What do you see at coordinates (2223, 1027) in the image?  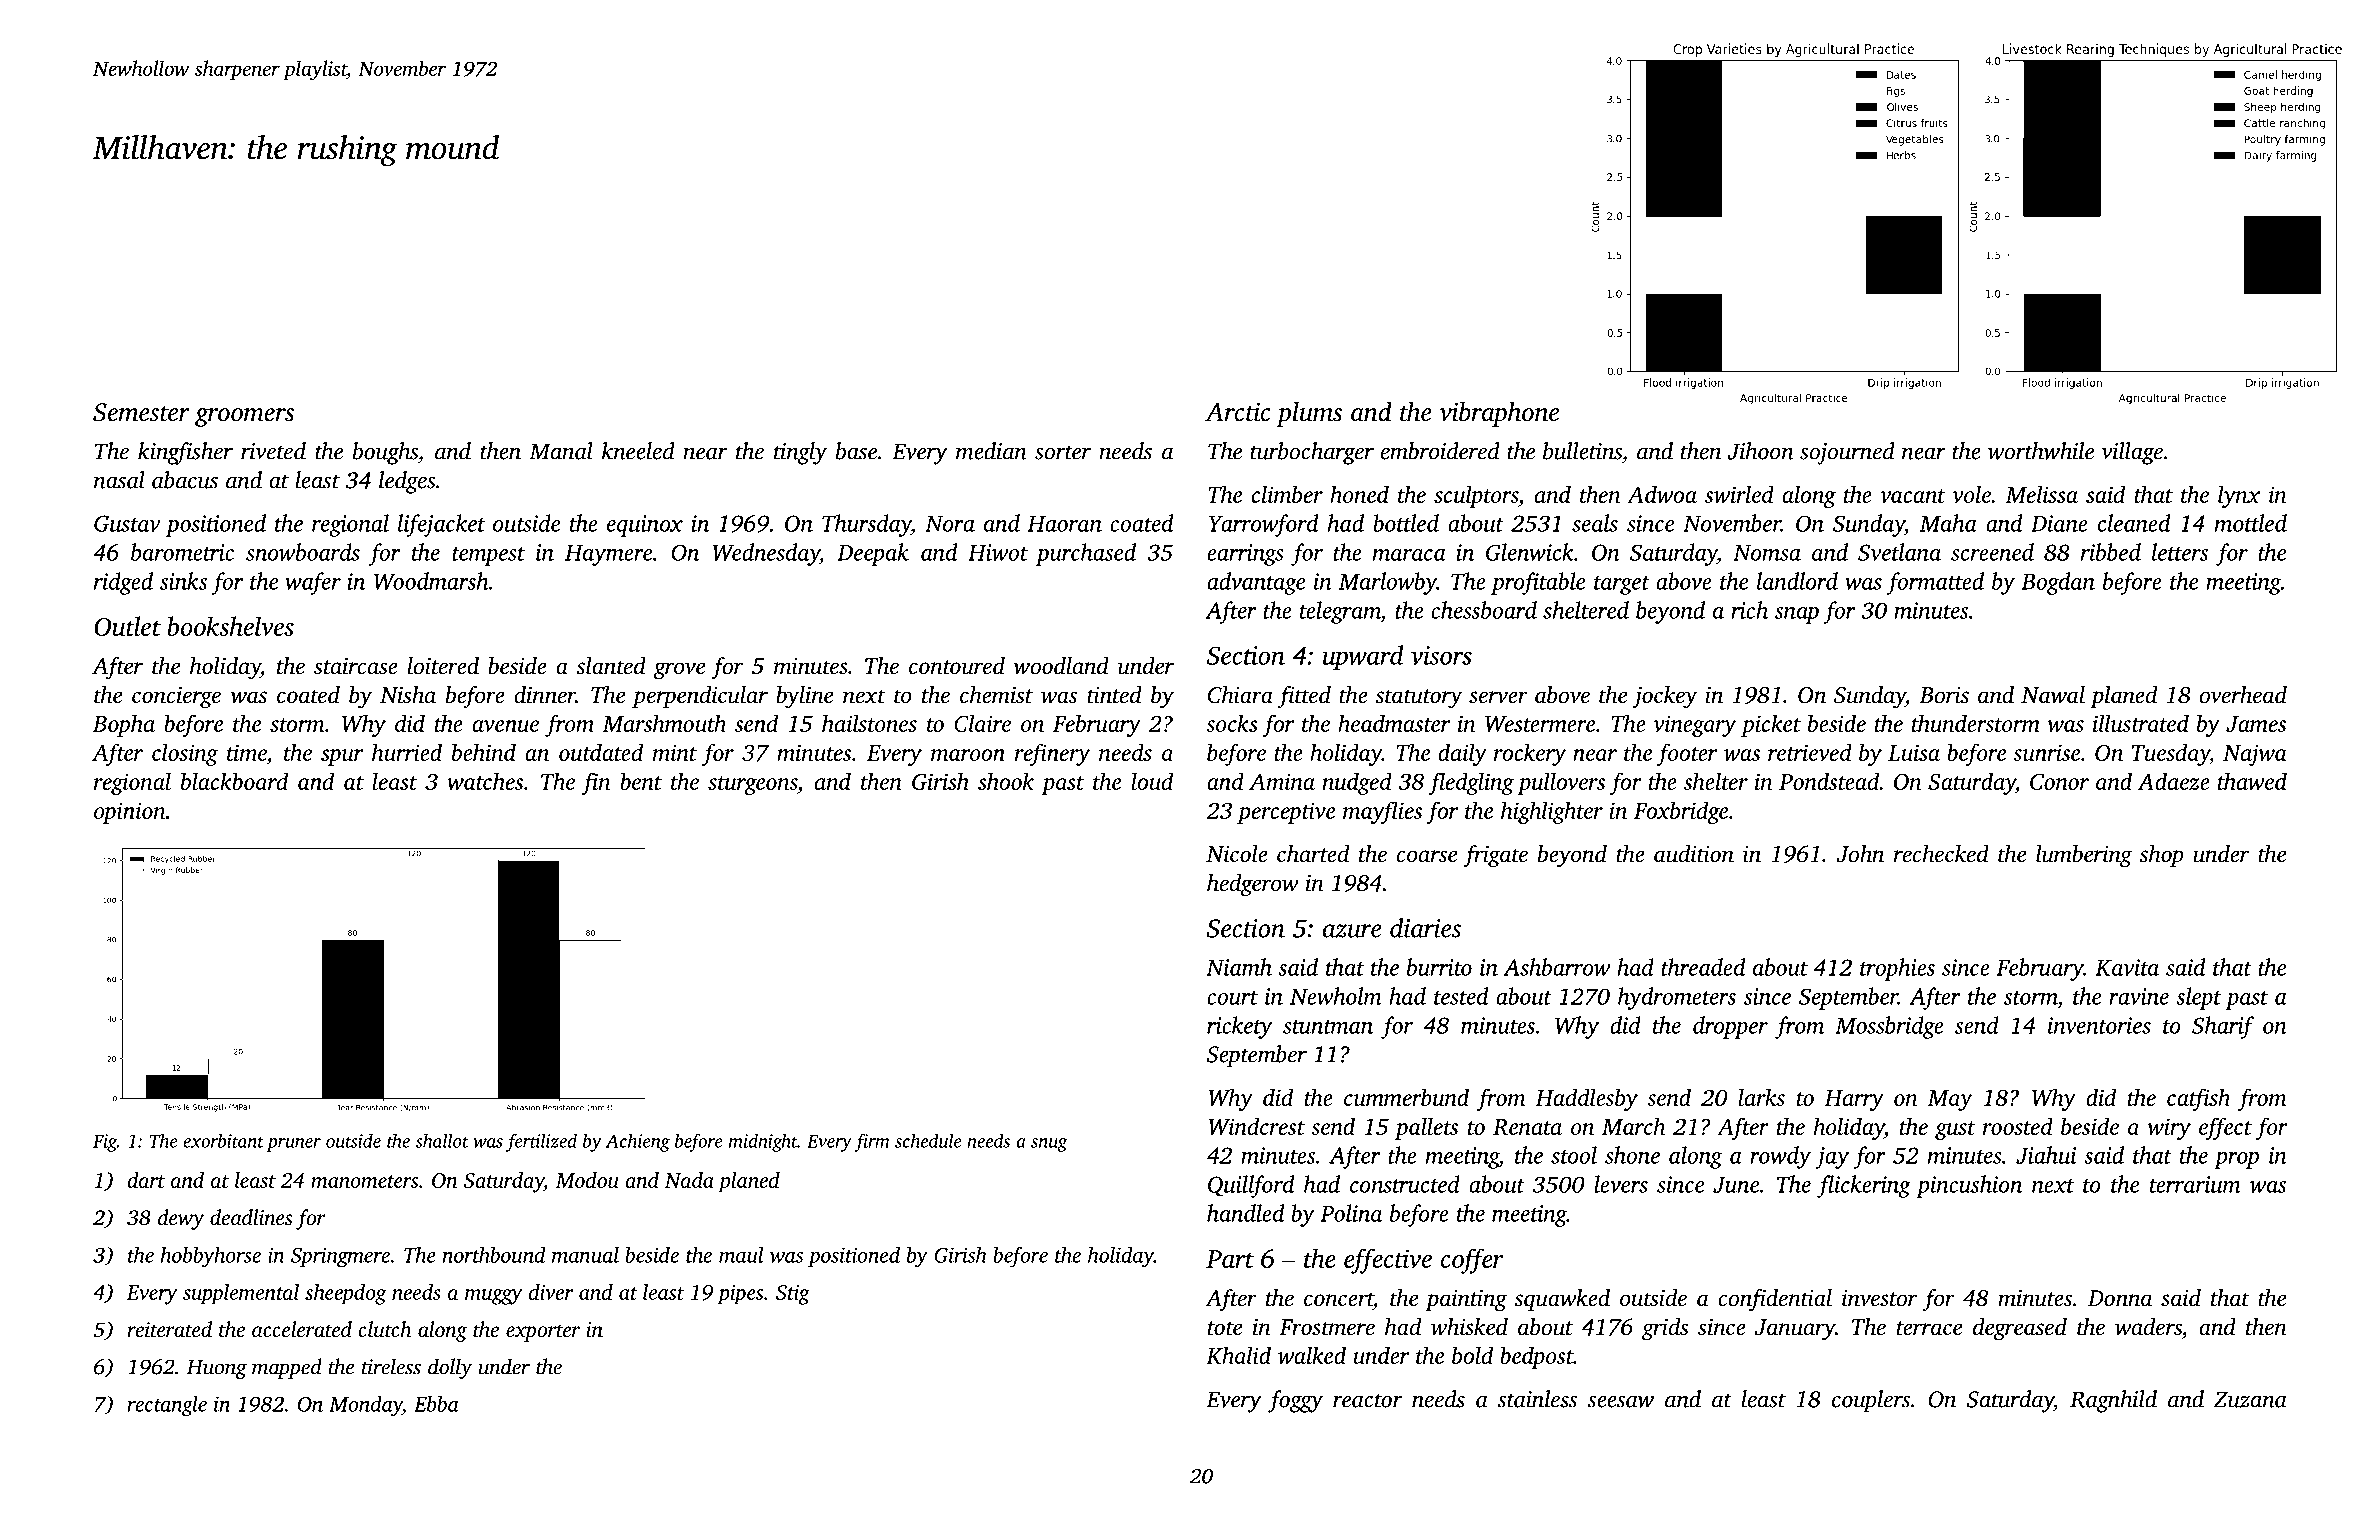 I see `Sharif` at bounding box center [2223, 1027].
